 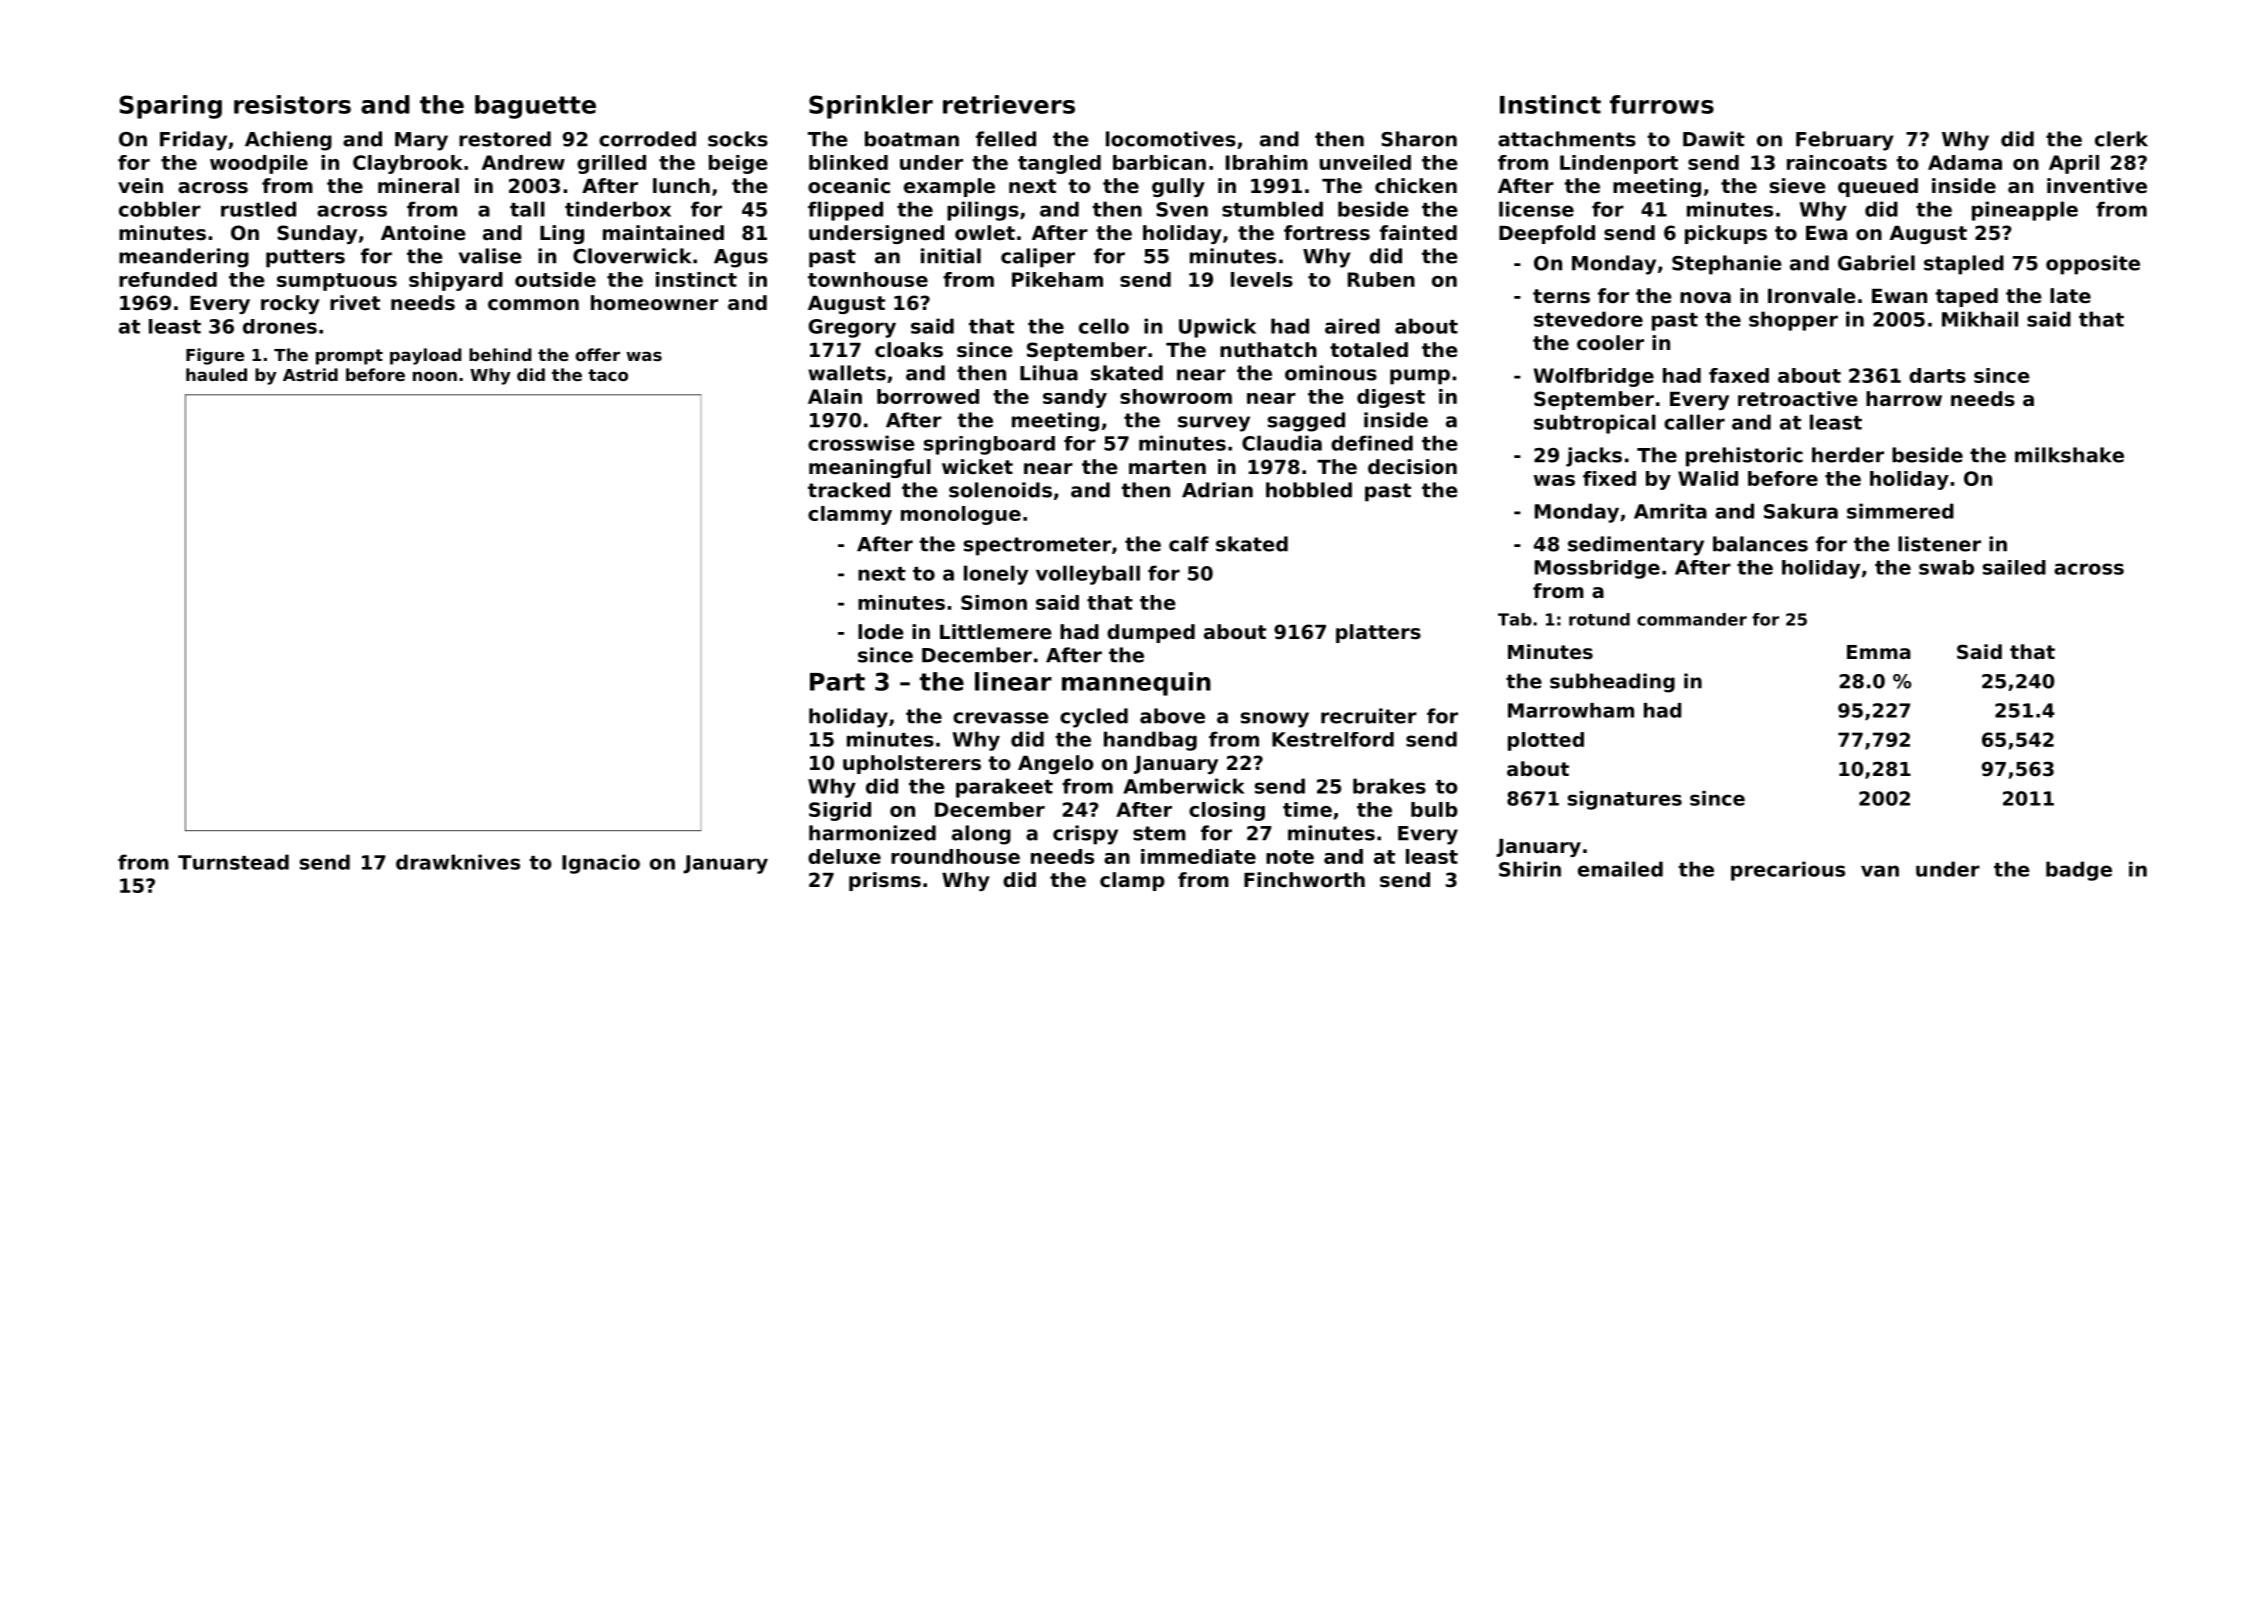 What do you see at coordinates (1159, 162) in the screenshot?
I see `barbican` at bounding box center [1159, 162].
